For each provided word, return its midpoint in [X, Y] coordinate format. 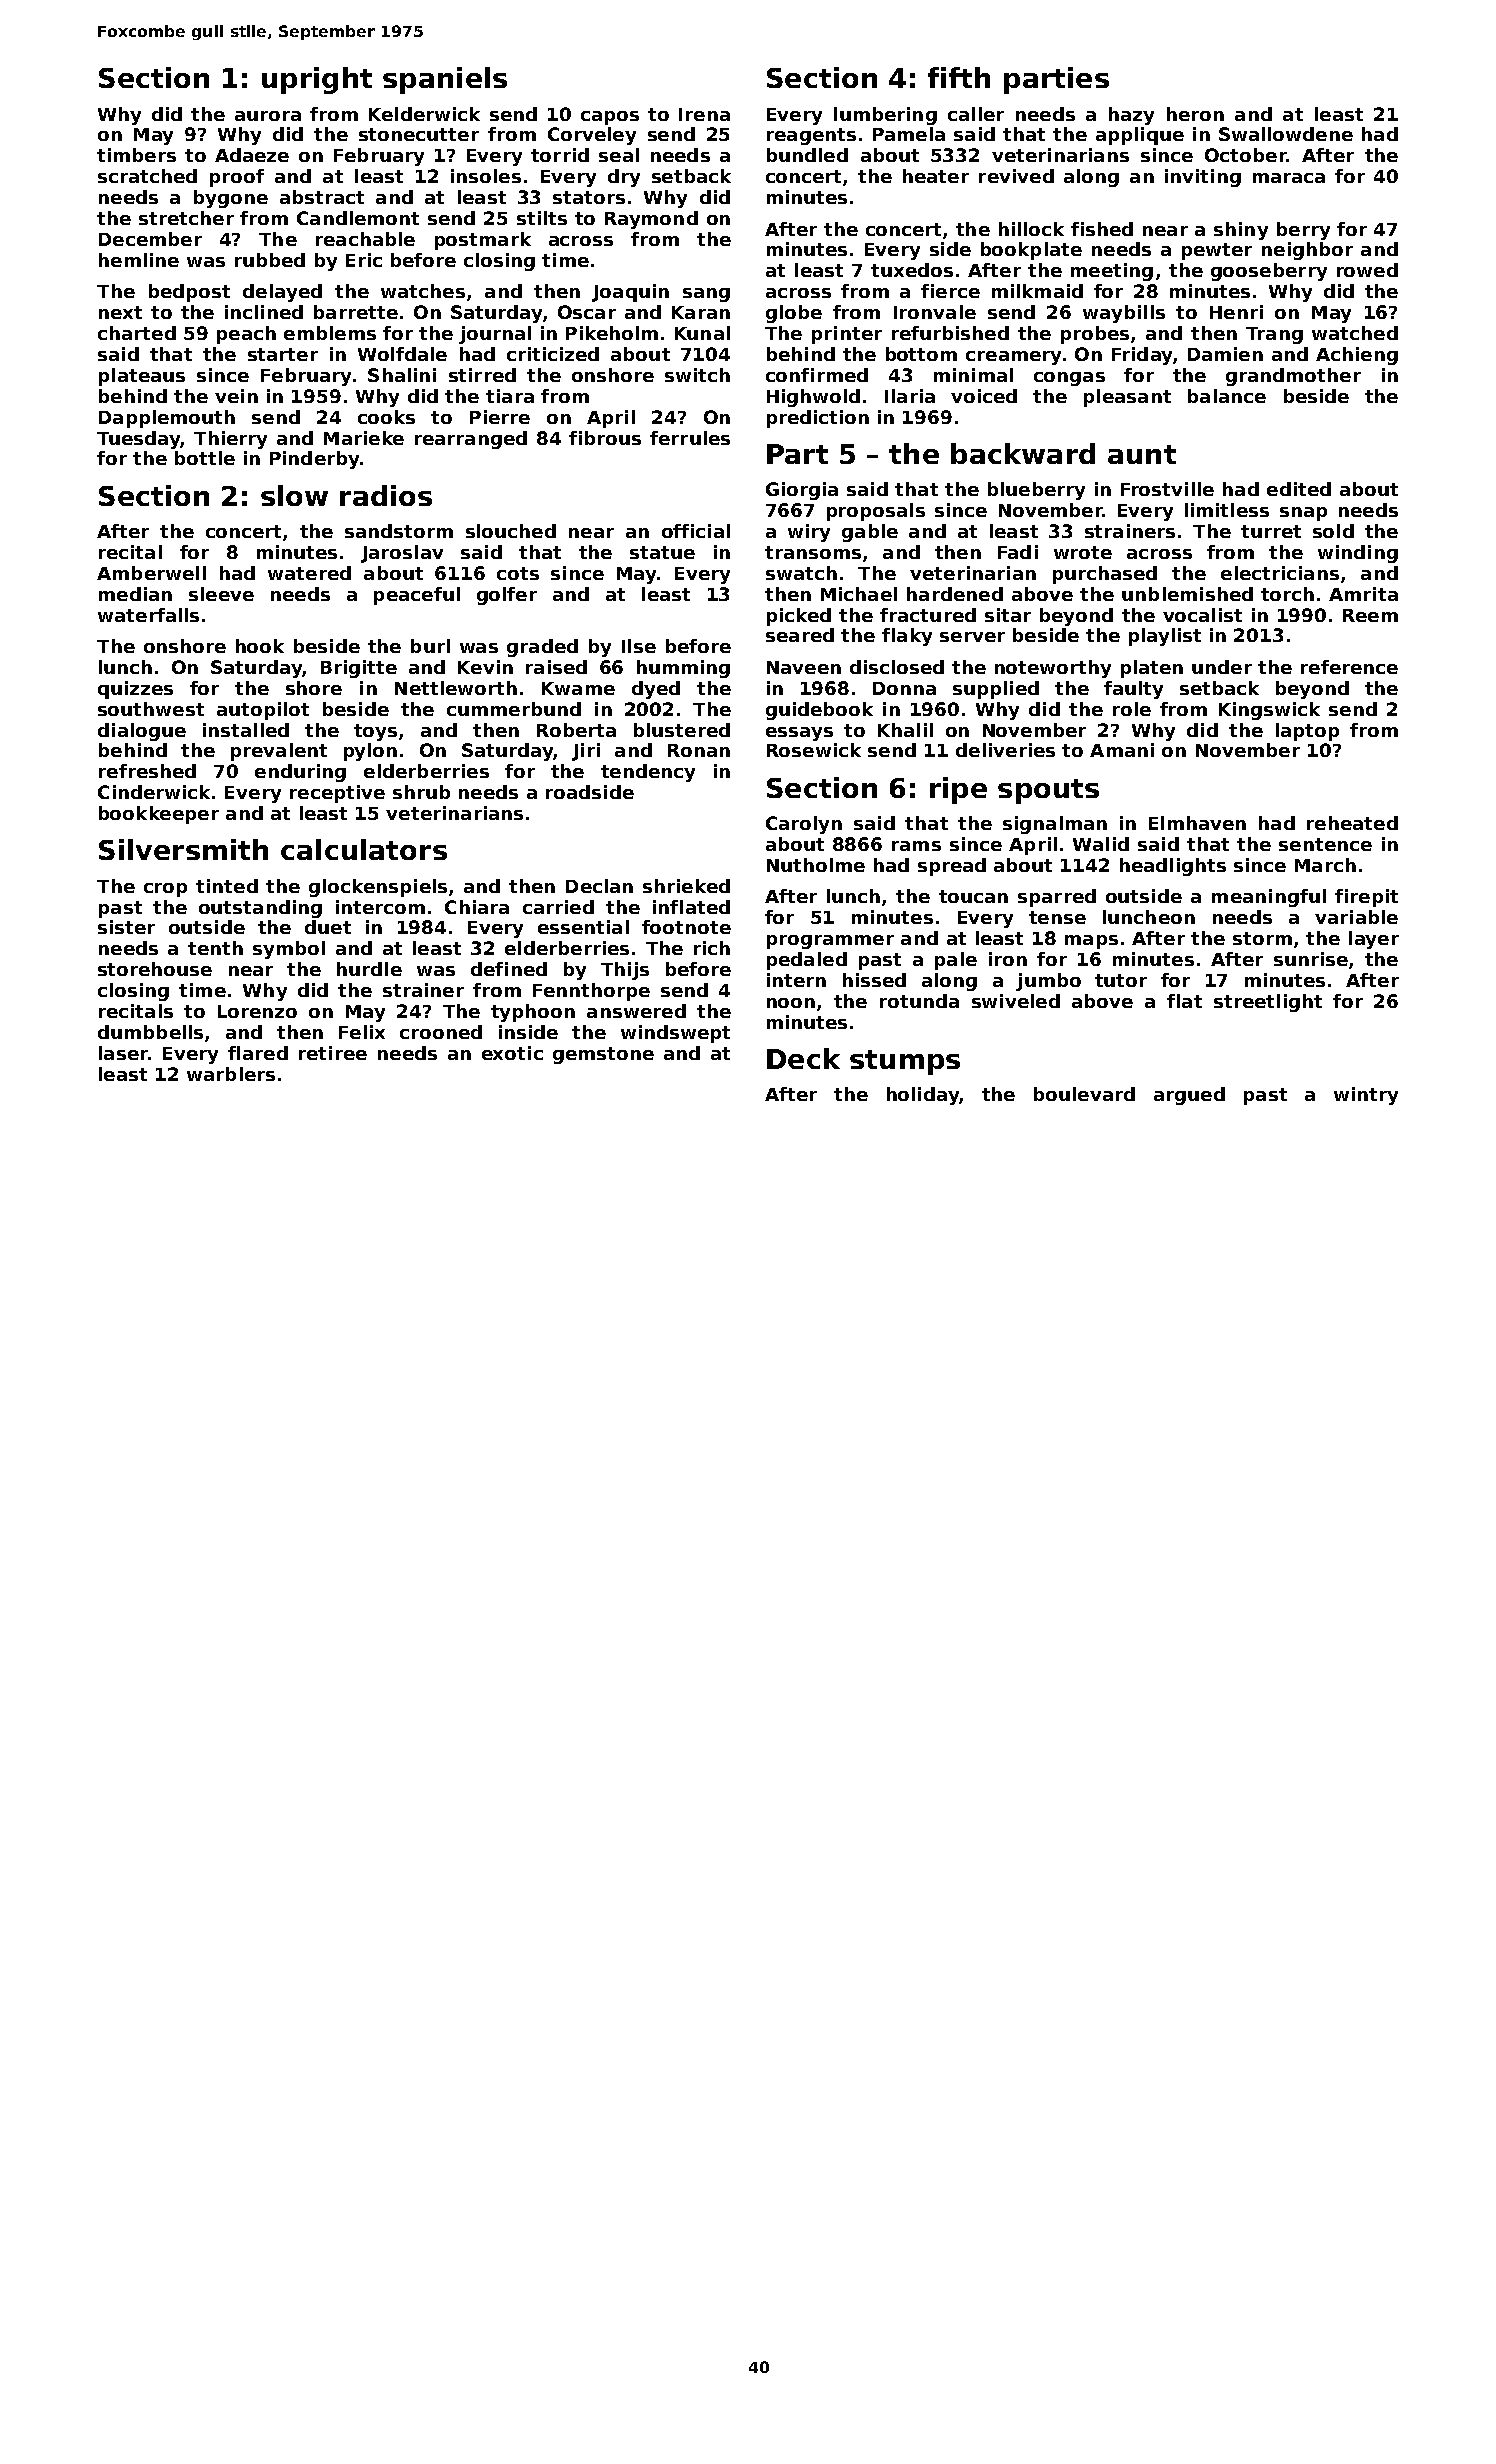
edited [1299, 489]
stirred [482, 375]
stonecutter [419, 134]
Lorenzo [257, 1011]
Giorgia [802, 491]
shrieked [686, 886]
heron [1195, 114]
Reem [1370, 615]
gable [870, 533]
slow [294, 495]
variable [1356, 917]
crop [165, 890]
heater [936, 176]
